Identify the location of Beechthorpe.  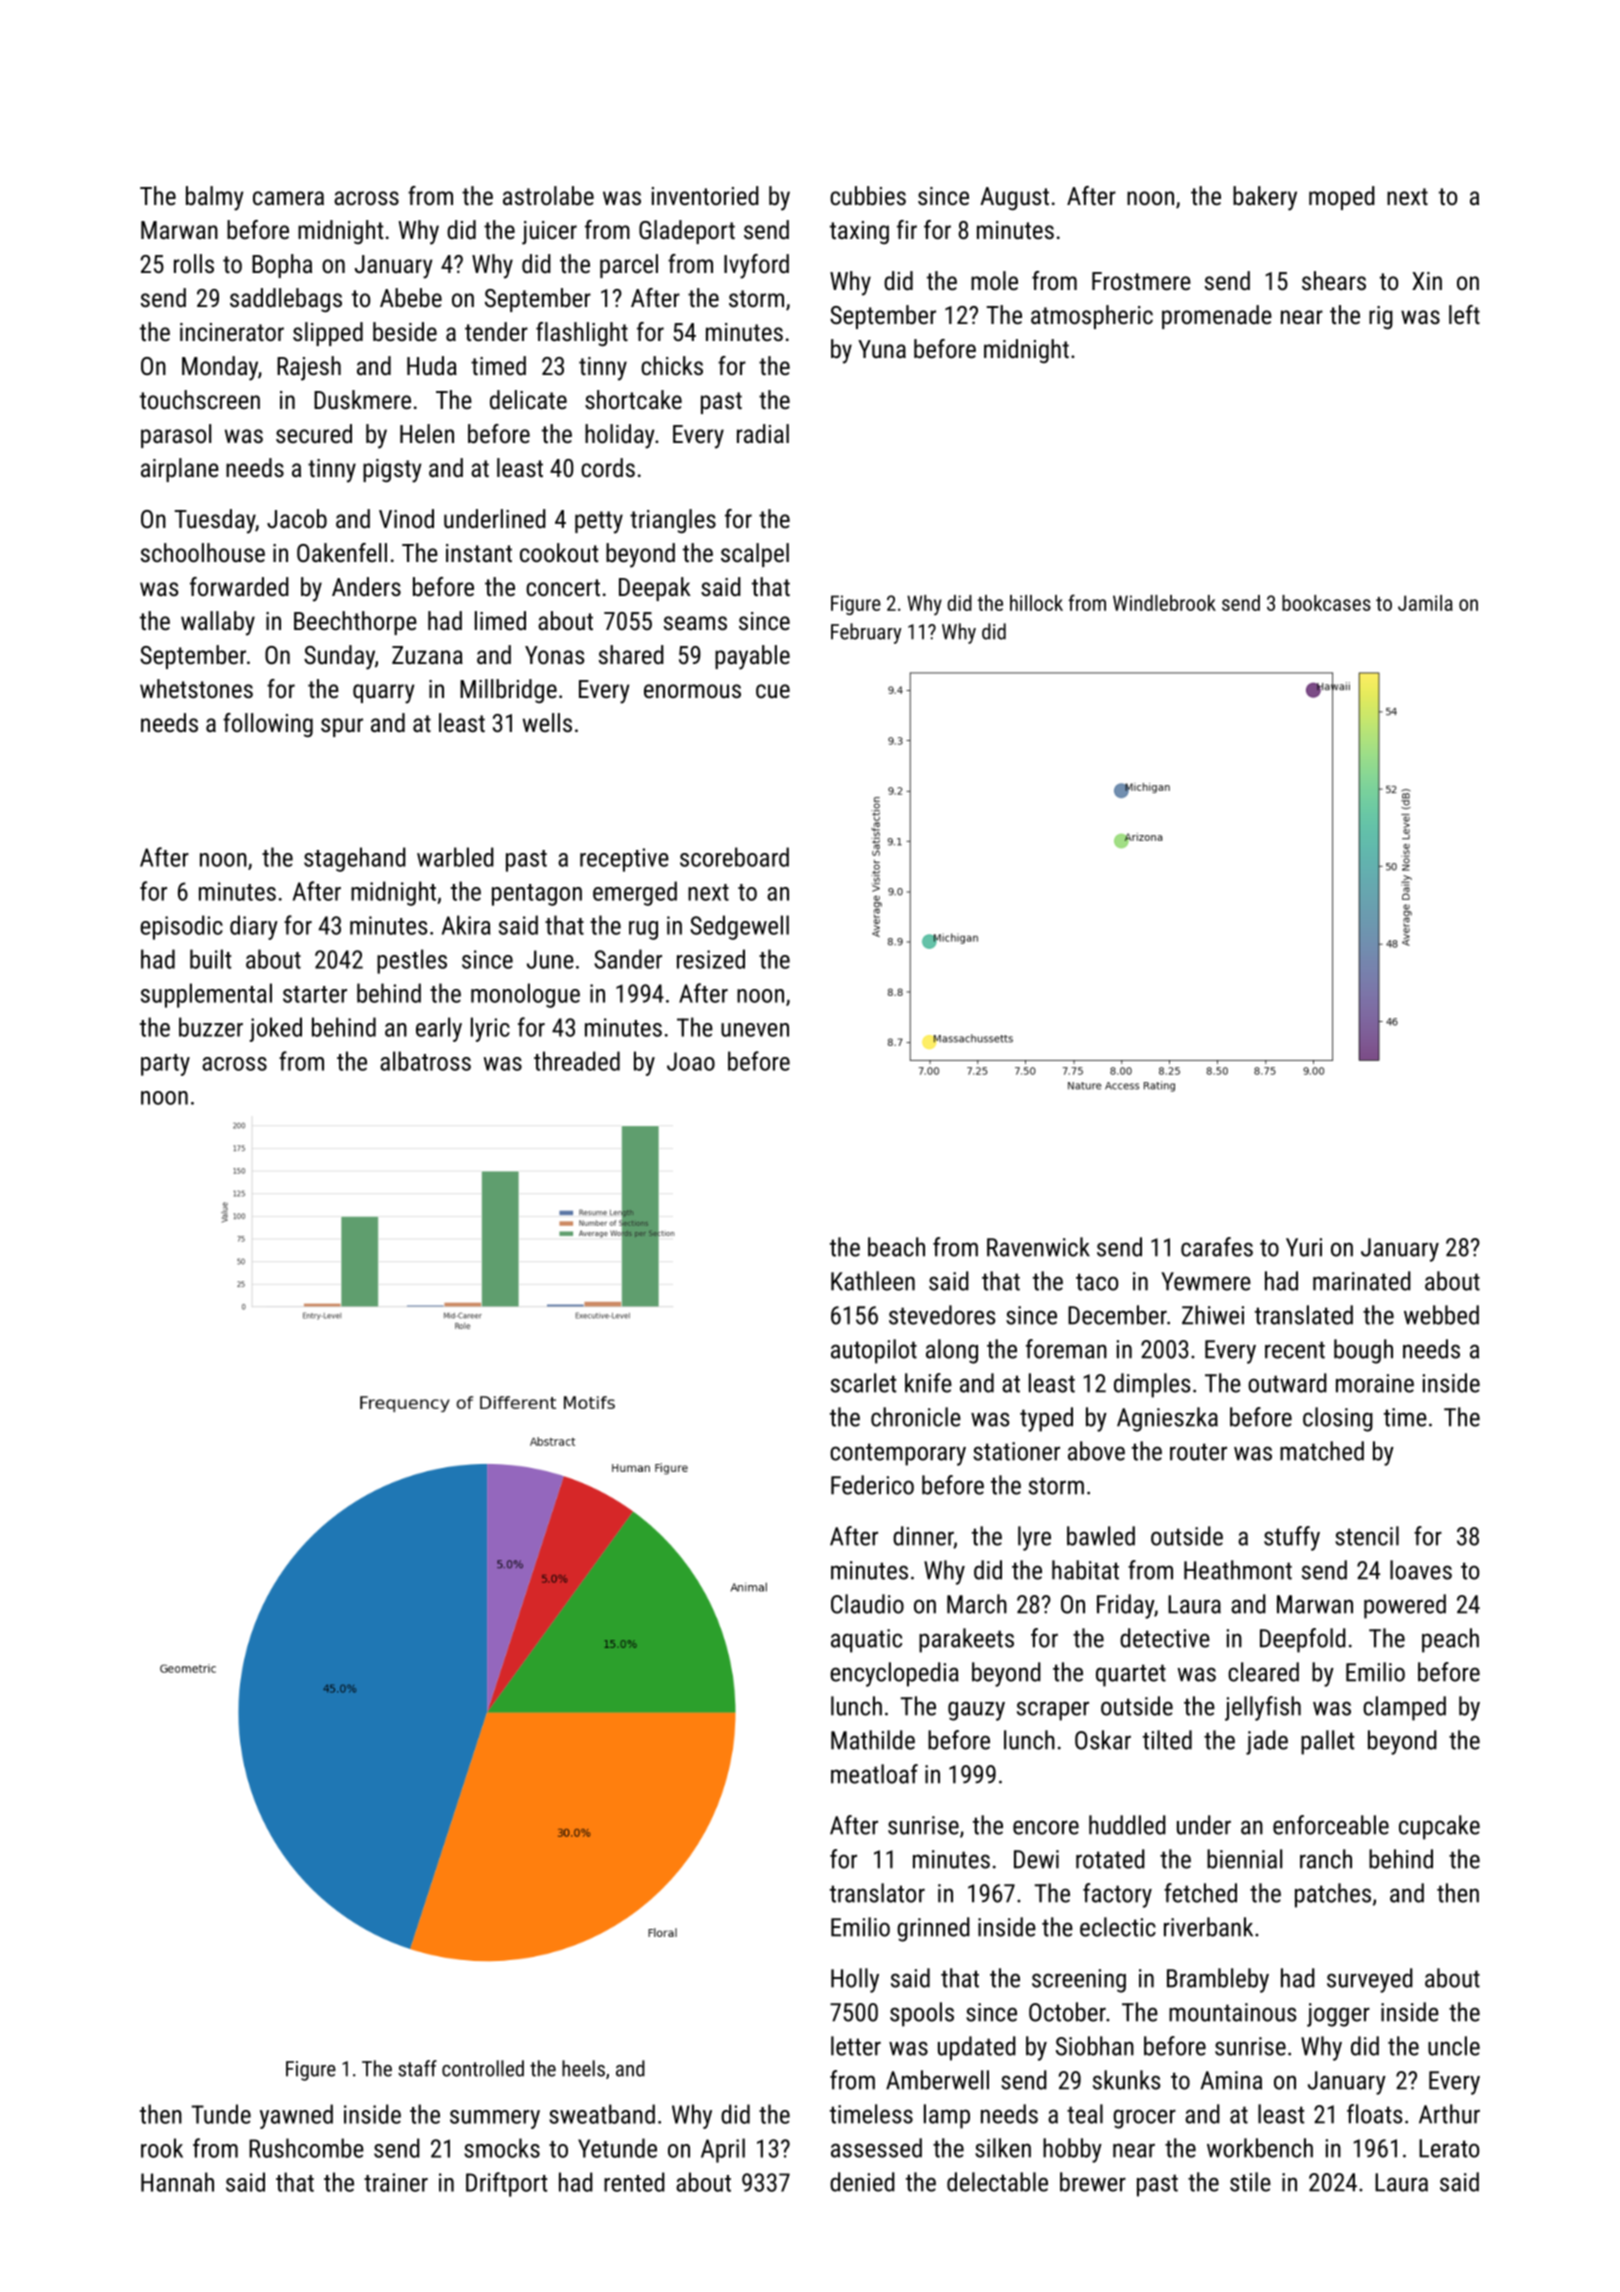
(355, 623).
